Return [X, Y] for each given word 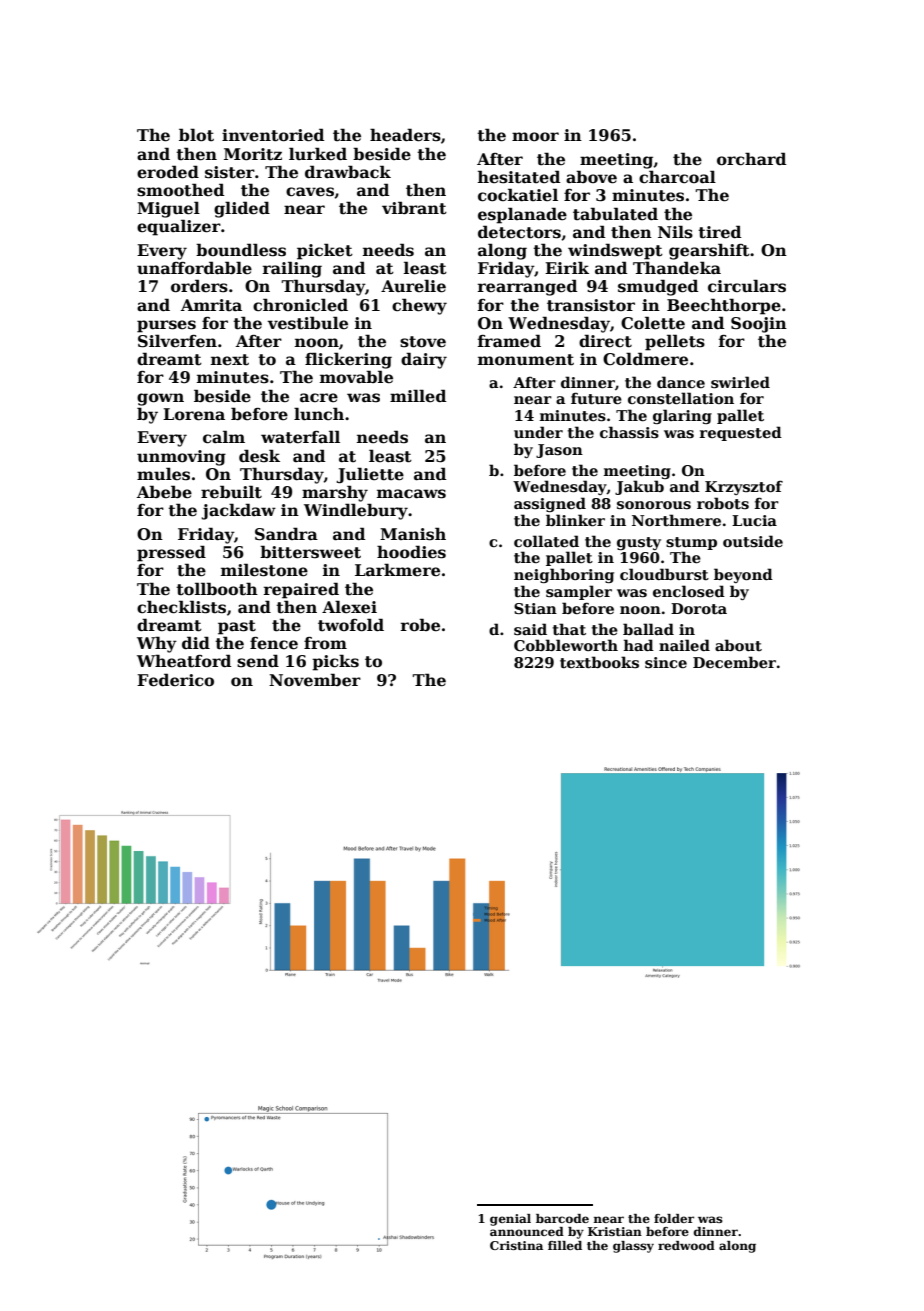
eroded [168, 172]
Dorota [699, 608]
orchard [751, 159]
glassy [633, 1247]
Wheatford [184, 661]
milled [418, 396]
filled [565, 1245]
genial [510, 1220]
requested [741, 433]
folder [674, 1218]
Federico [175, 680]
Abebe [164, 492]
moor [535, 137]
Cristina [516, 1245]
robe [420, 625]
